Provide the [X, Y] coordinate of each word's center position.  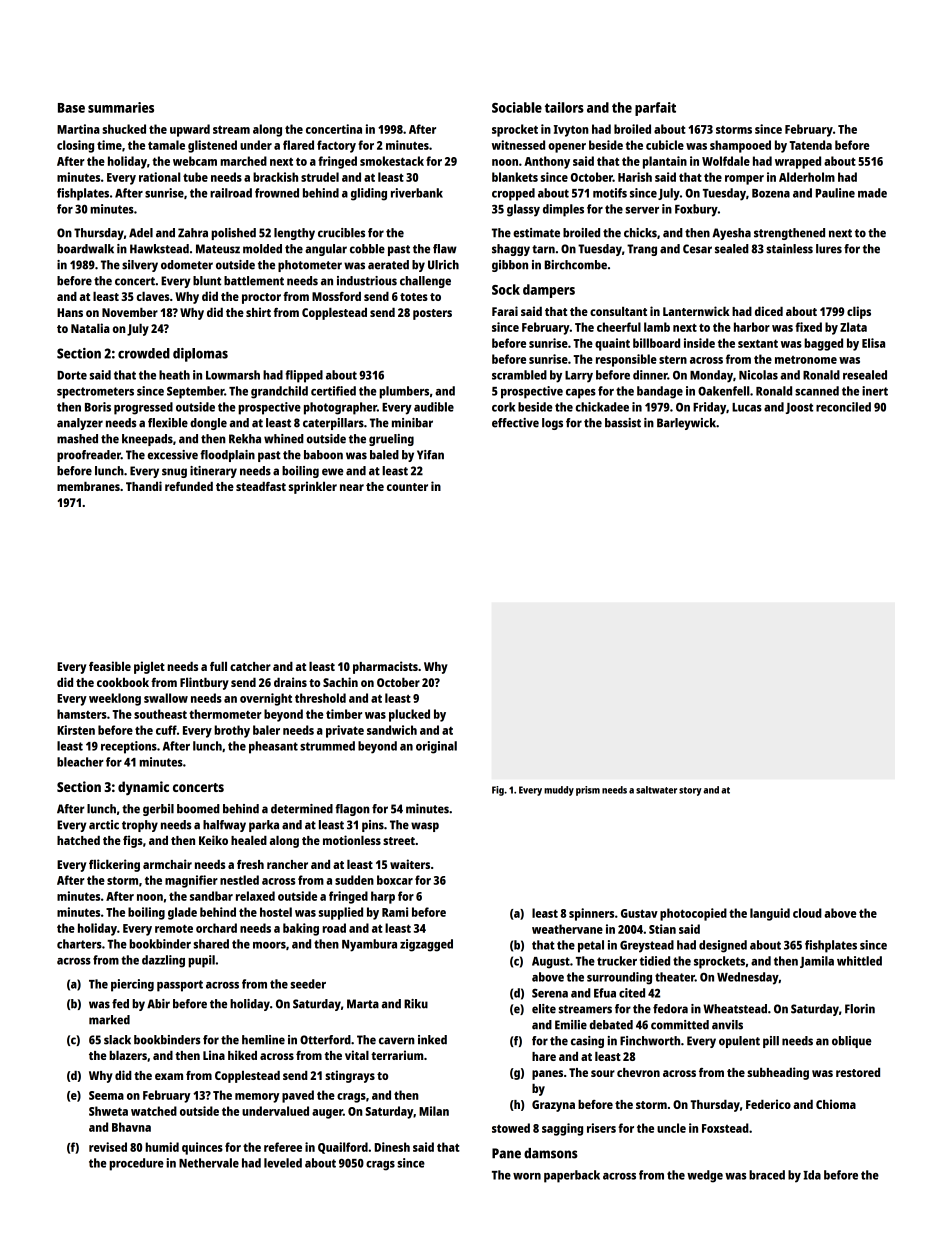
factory [336, 146]
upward [190, 130]
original [436, 747]
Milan [434, 1111]
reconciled [843, 407]
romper [744, 180]
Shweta [108, 1111]
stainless [789, 249]
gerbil [158, 810]
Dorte [72, 375]
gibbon [510, 266]
